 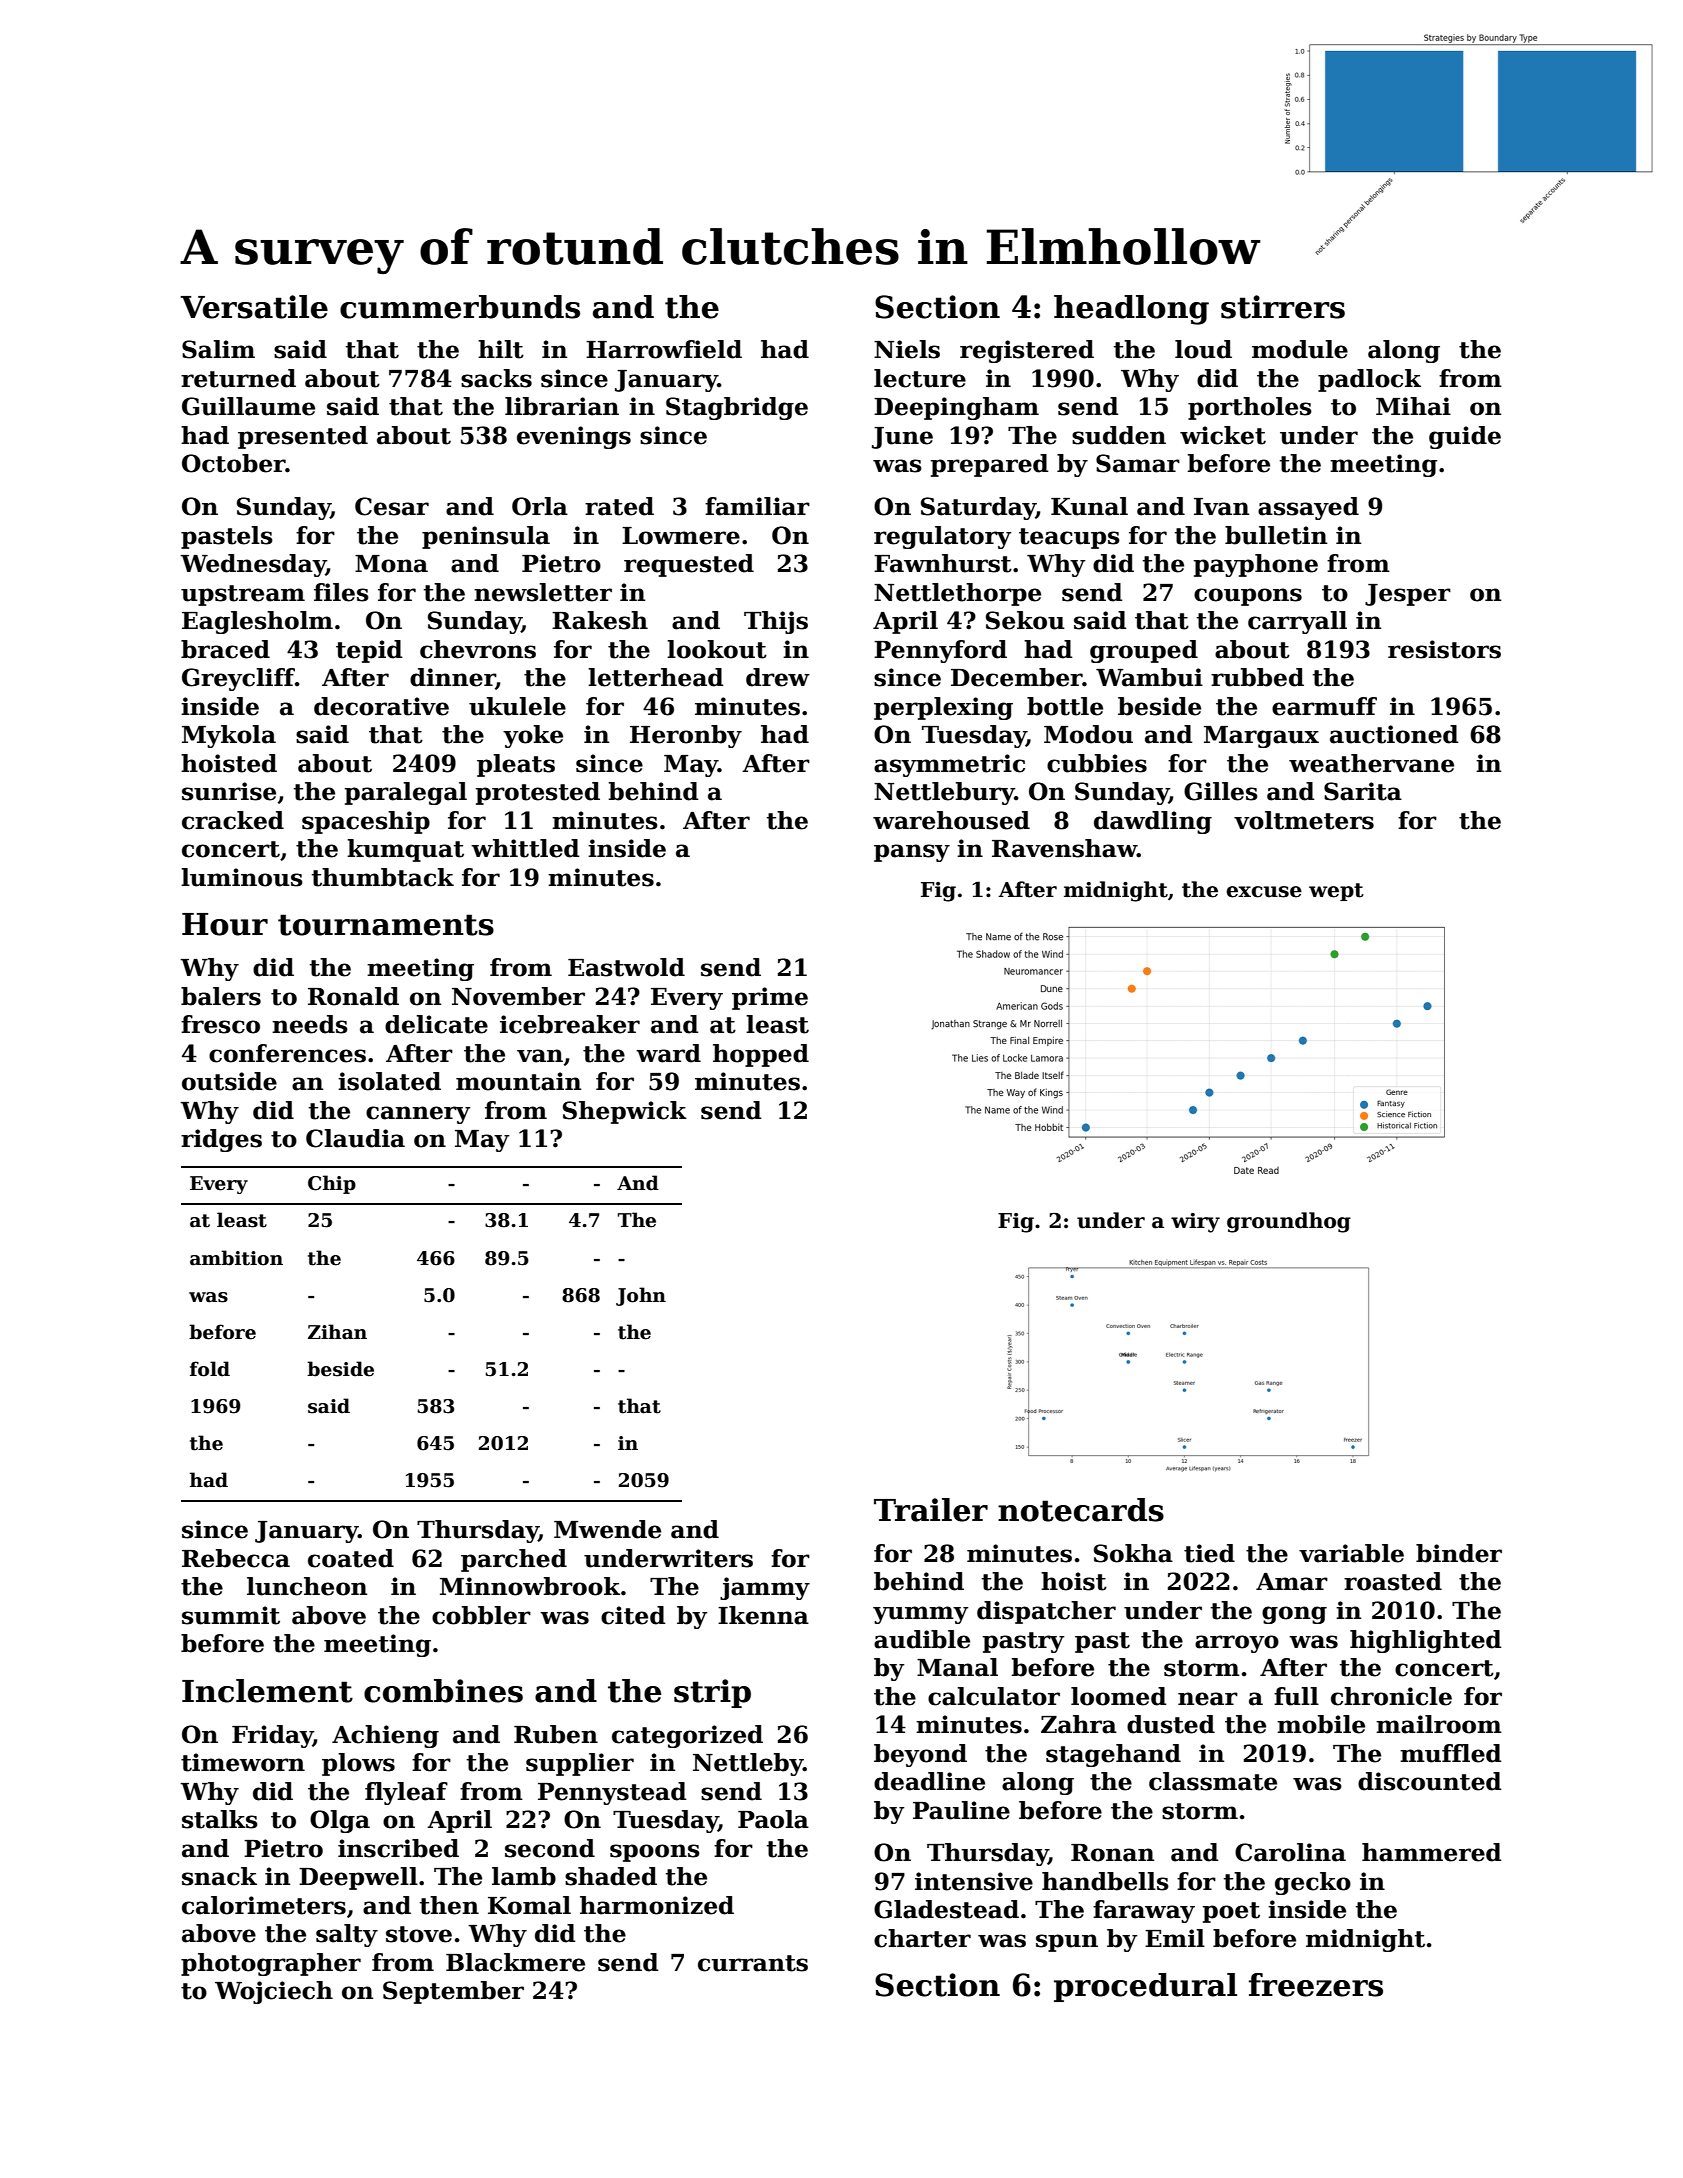 What do you see at coordinates (254, 307) in the screenshot?
I see `Versatile` at bounding box center [254, 307].
